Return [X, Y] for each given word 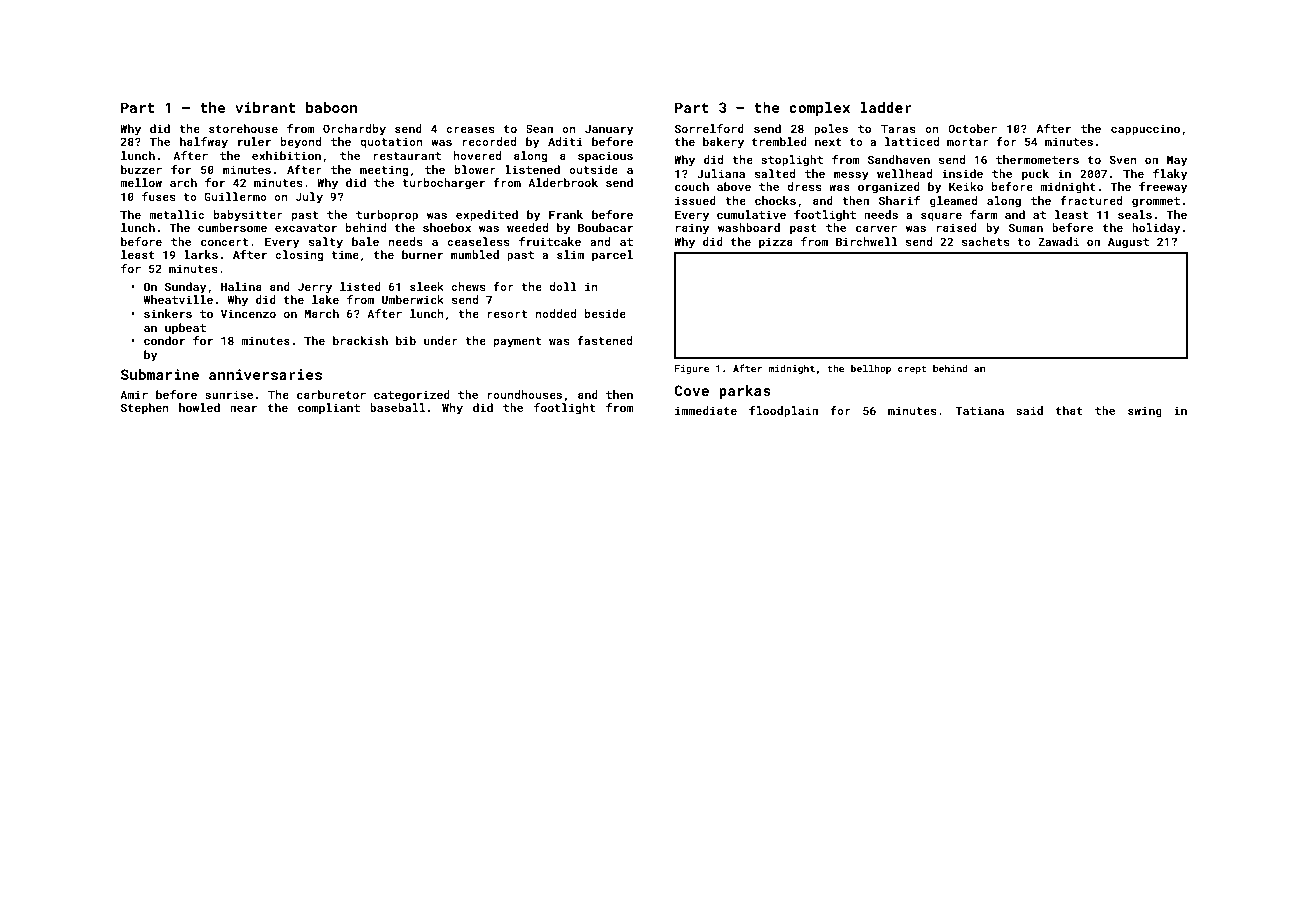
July [309, 198]
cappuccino [1145, 130]
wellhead [904, 173]
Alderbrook [563, 182]
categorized [412, 396]
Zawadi [1058, 241]
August [1128, 243]
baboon [331, 107]
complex [819, 109]
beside [605, 313]
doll [563, 286]
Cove [692, 390]
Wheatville [178, 299]
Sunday [185, 288]
